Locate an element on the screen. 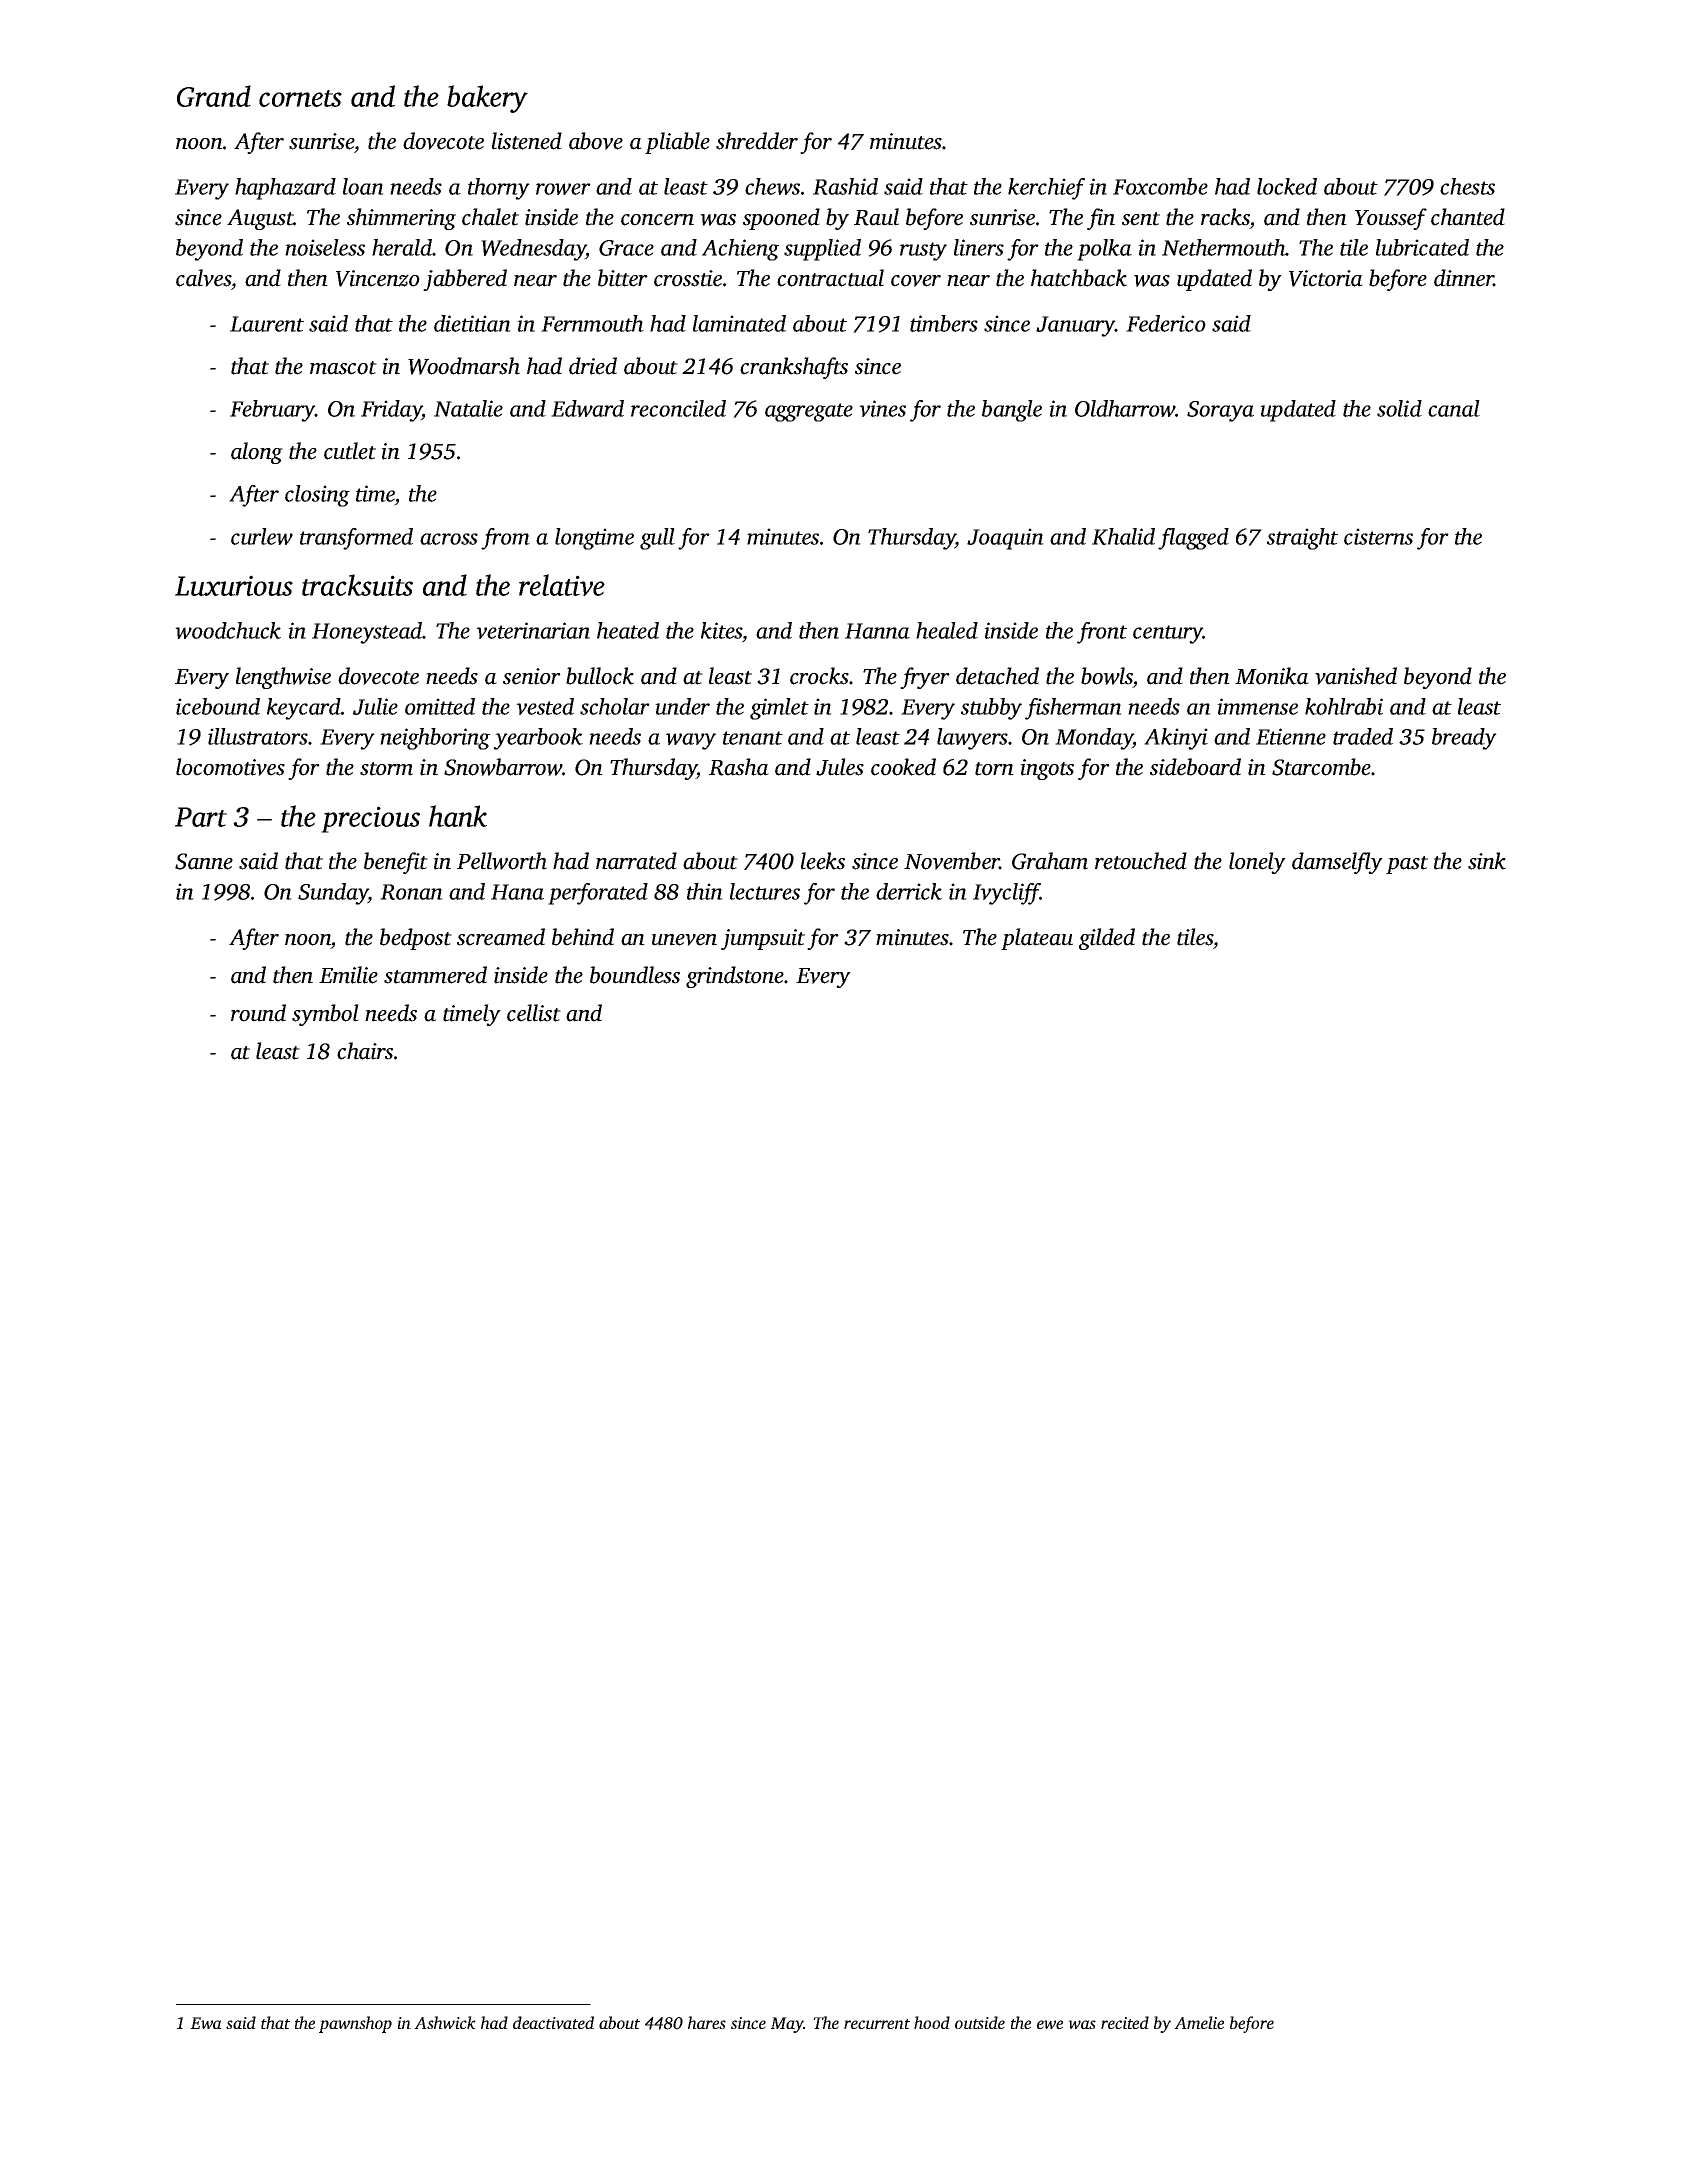 The image size is (1683, 2178). Ashwick is located at coordinates (445, 2022).
